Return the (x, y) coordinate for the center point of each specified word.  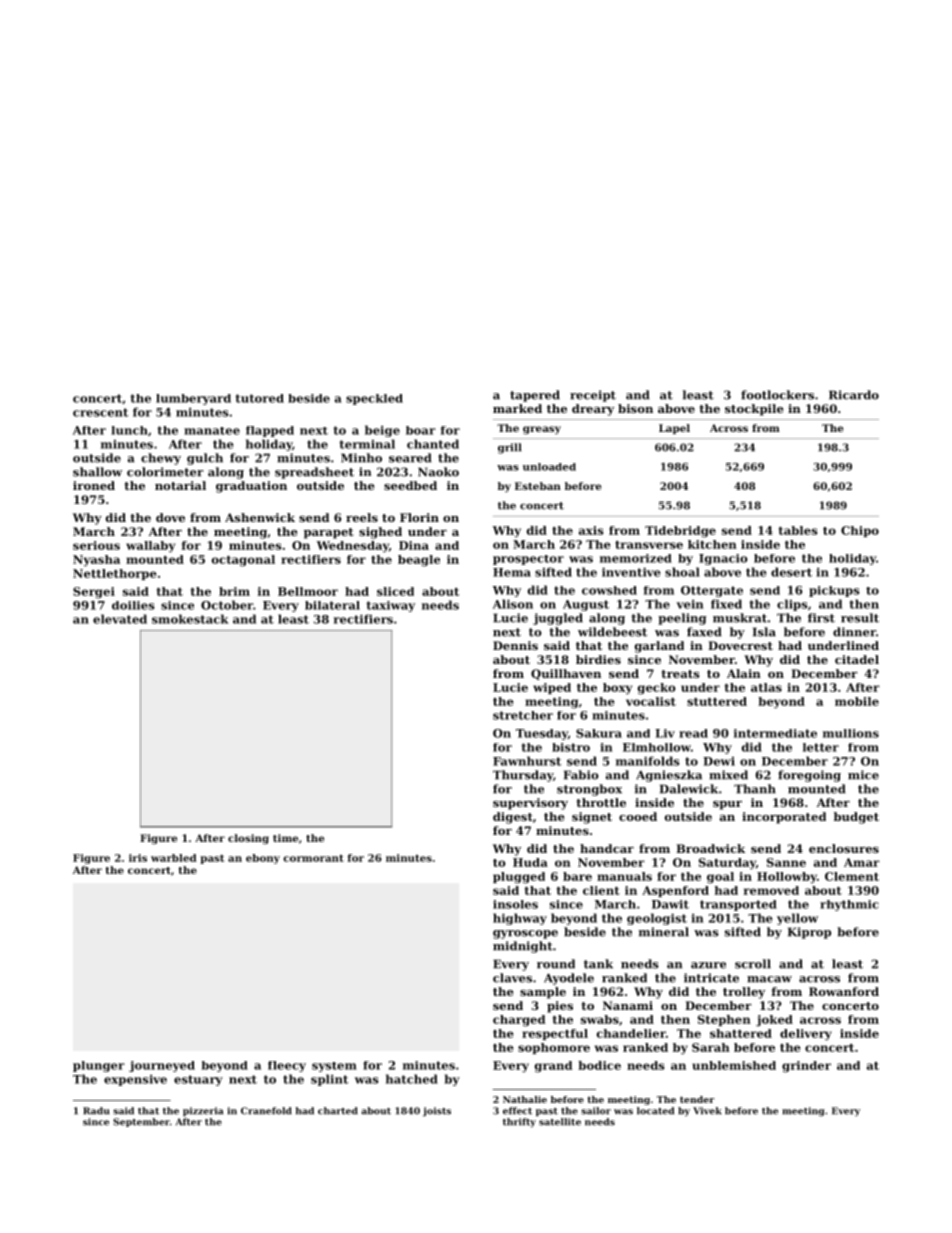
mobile (857, 701)
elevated (120, 619)
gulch (205, 459)
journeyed (162, 1066)
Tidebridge (680, 532)
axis (591, 530)
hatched (412, 1079)
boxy (617, 689)
